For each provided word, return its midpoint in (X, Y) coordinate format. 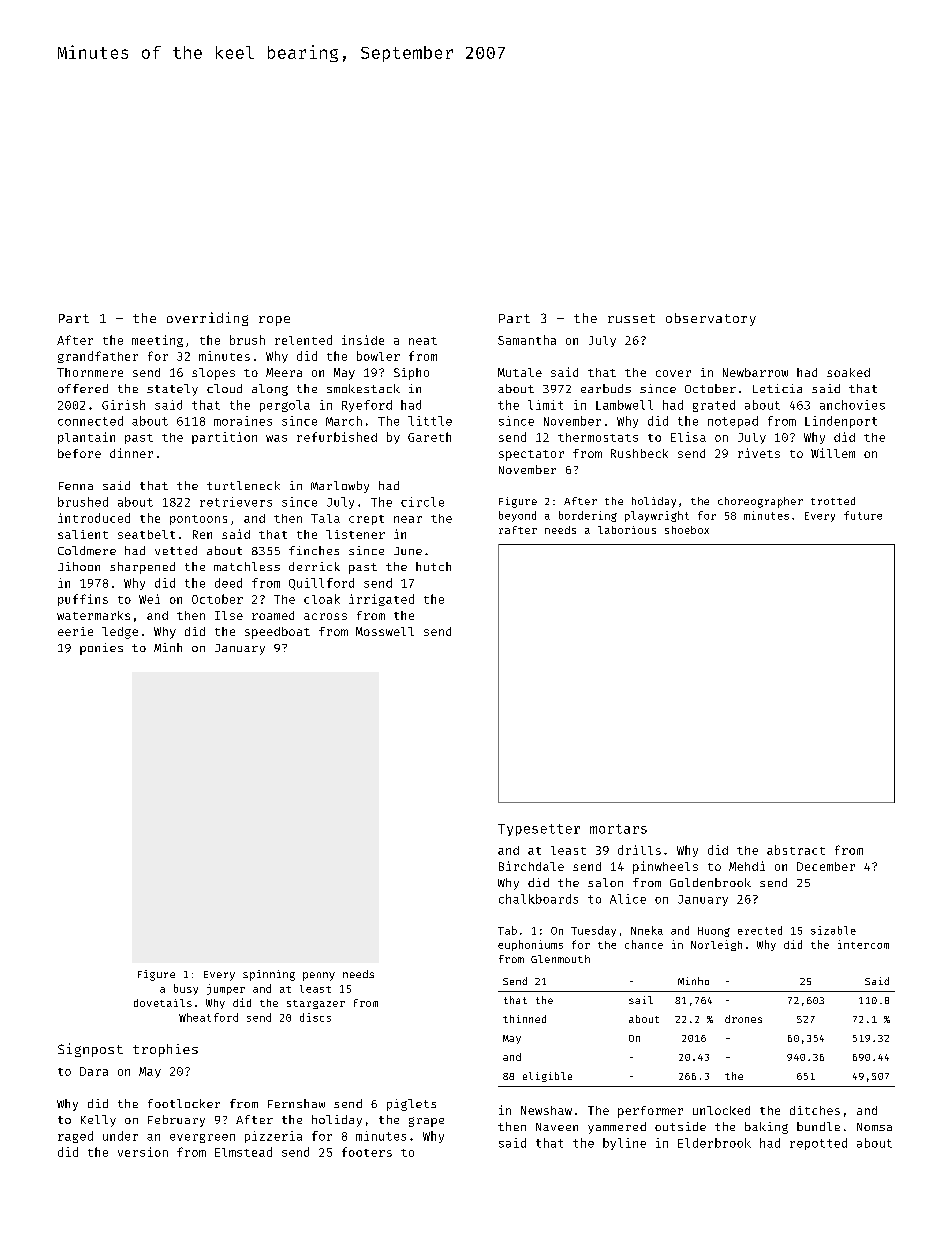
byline (624, 1144)
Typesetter (539, 830)
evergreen (202, 1138)
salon (605, 882)
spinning (269, 975)
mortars (618, 829)
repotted (818, 1144)
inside (363, 340)
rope (274, 321)
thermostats (598, 437)
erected (760, 930)
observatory (711, 319)
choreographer (760, 502)
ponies (101, 649)
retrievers (236, 502)
